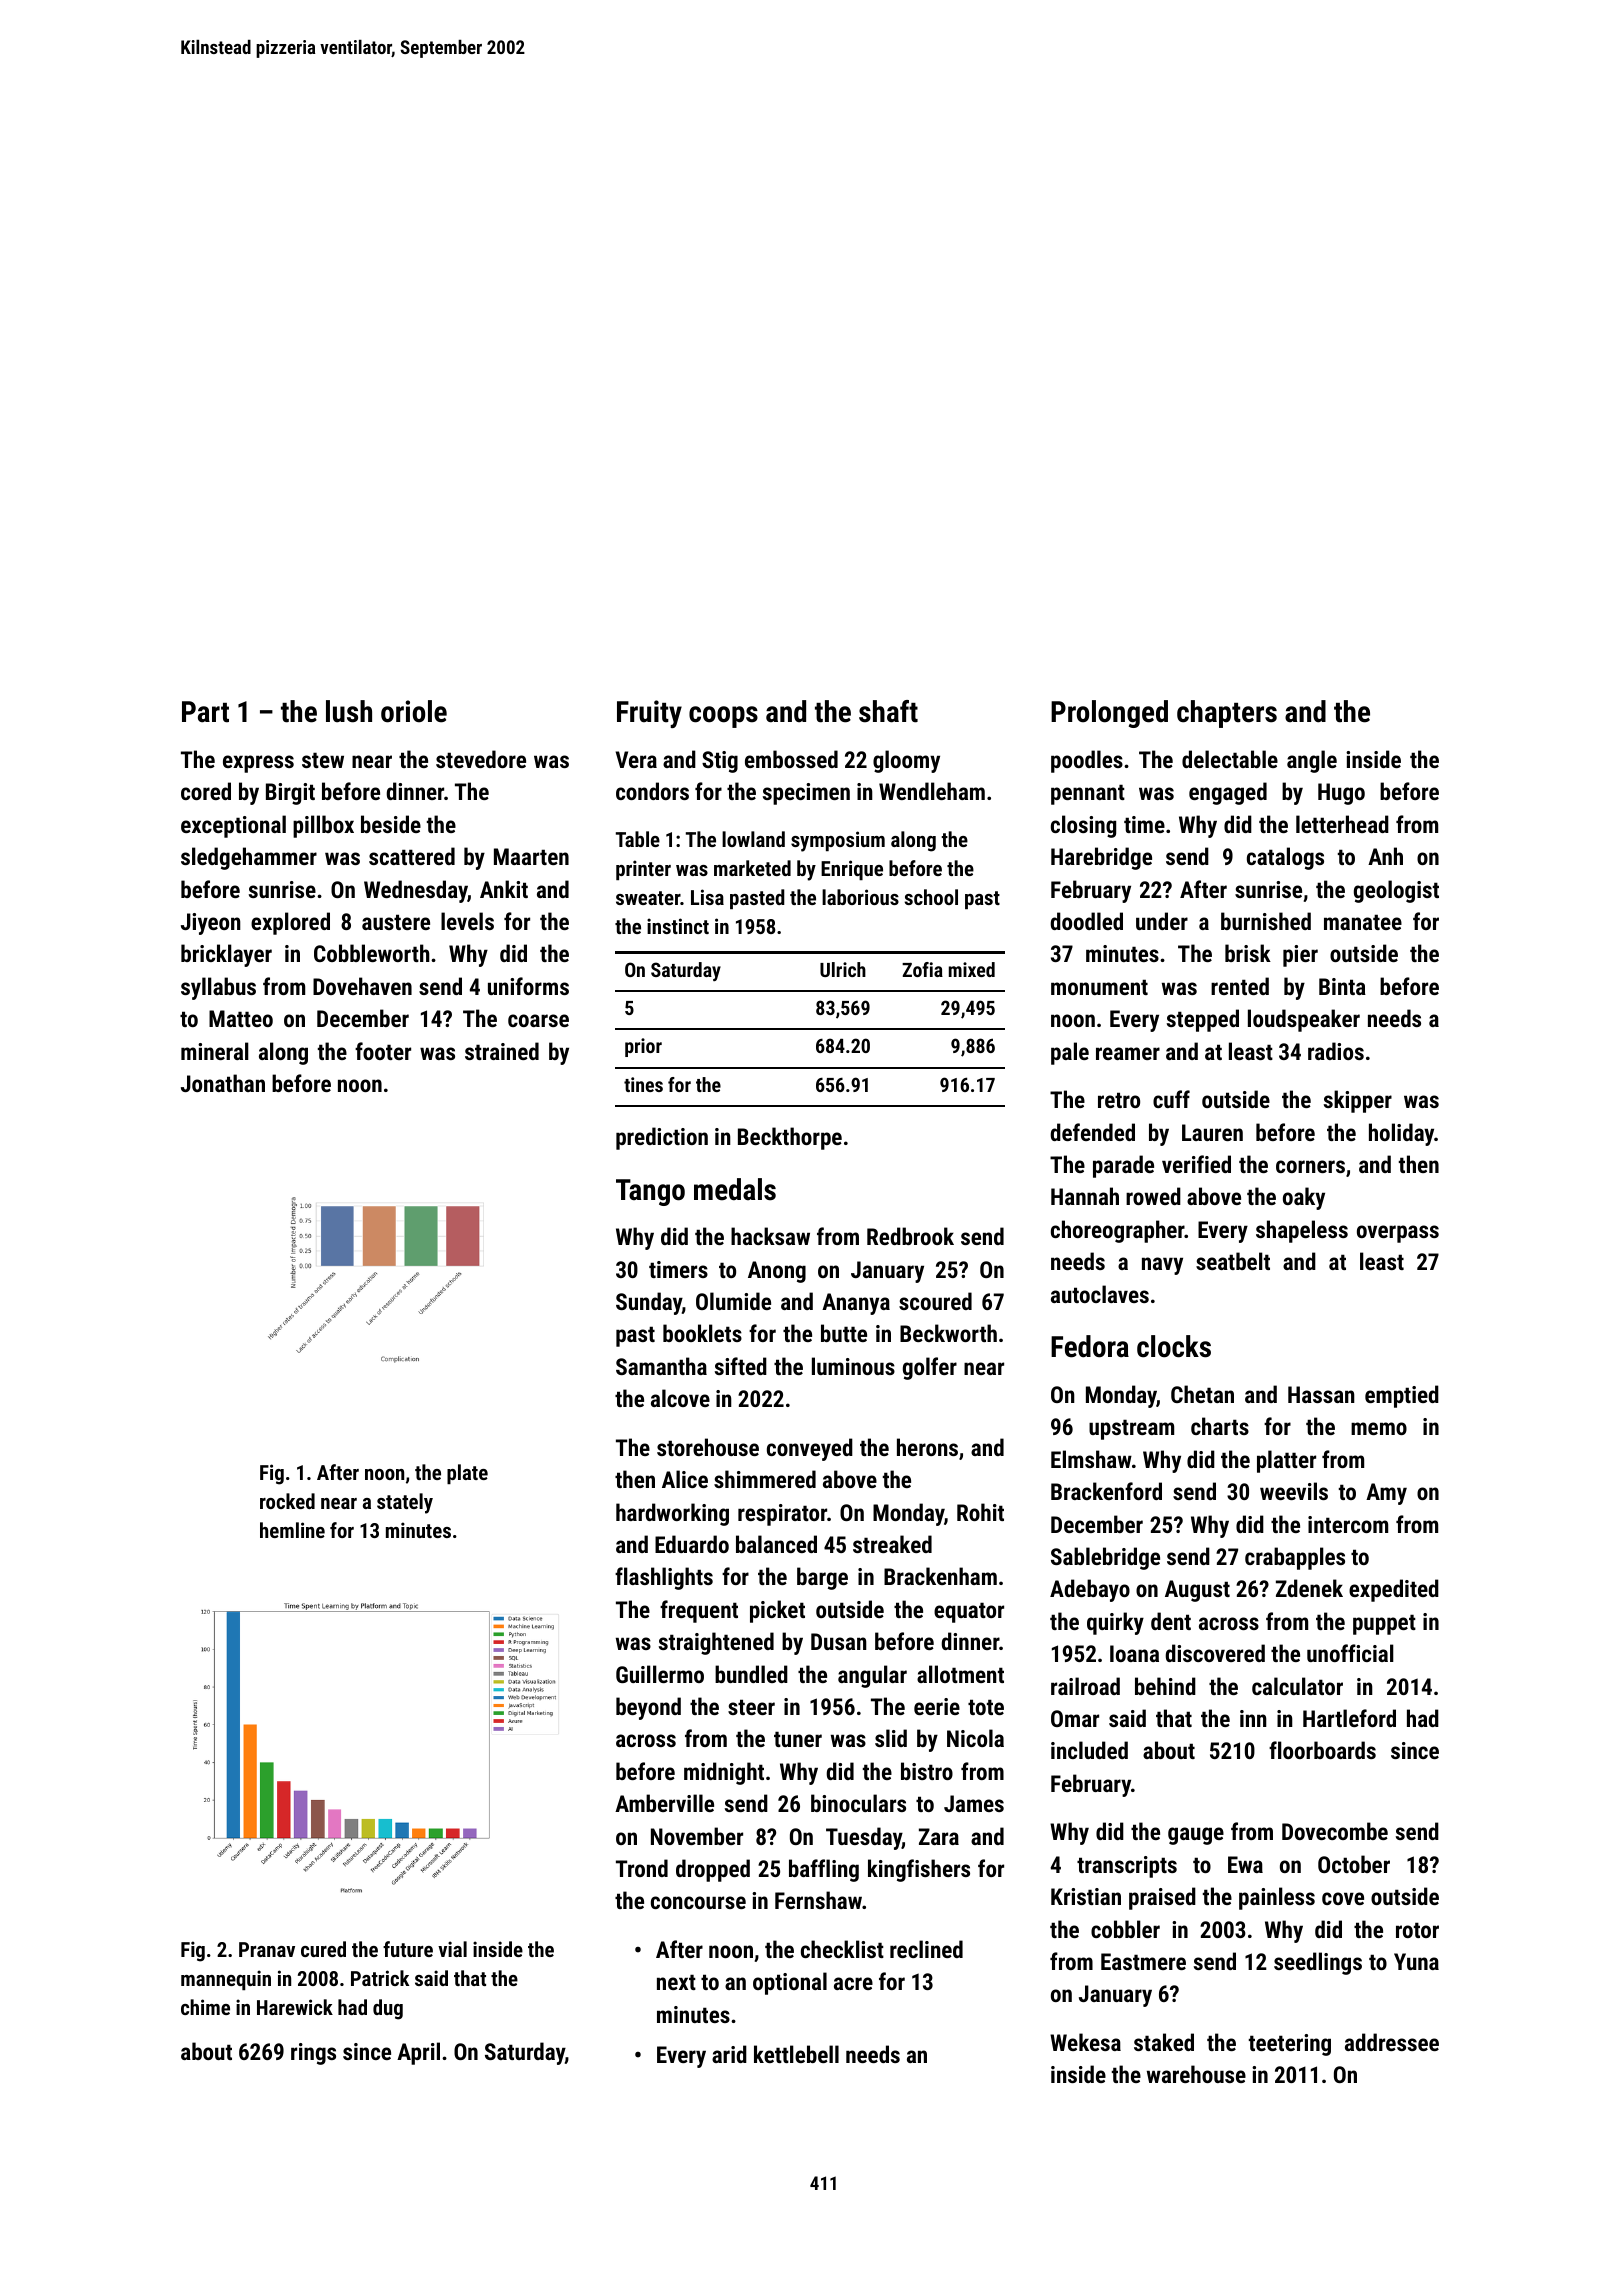 The width and height of the image is (1620, 2292). Describe the element at coordinates (1394, 1590) in the image. I see `expedited` at that location.
